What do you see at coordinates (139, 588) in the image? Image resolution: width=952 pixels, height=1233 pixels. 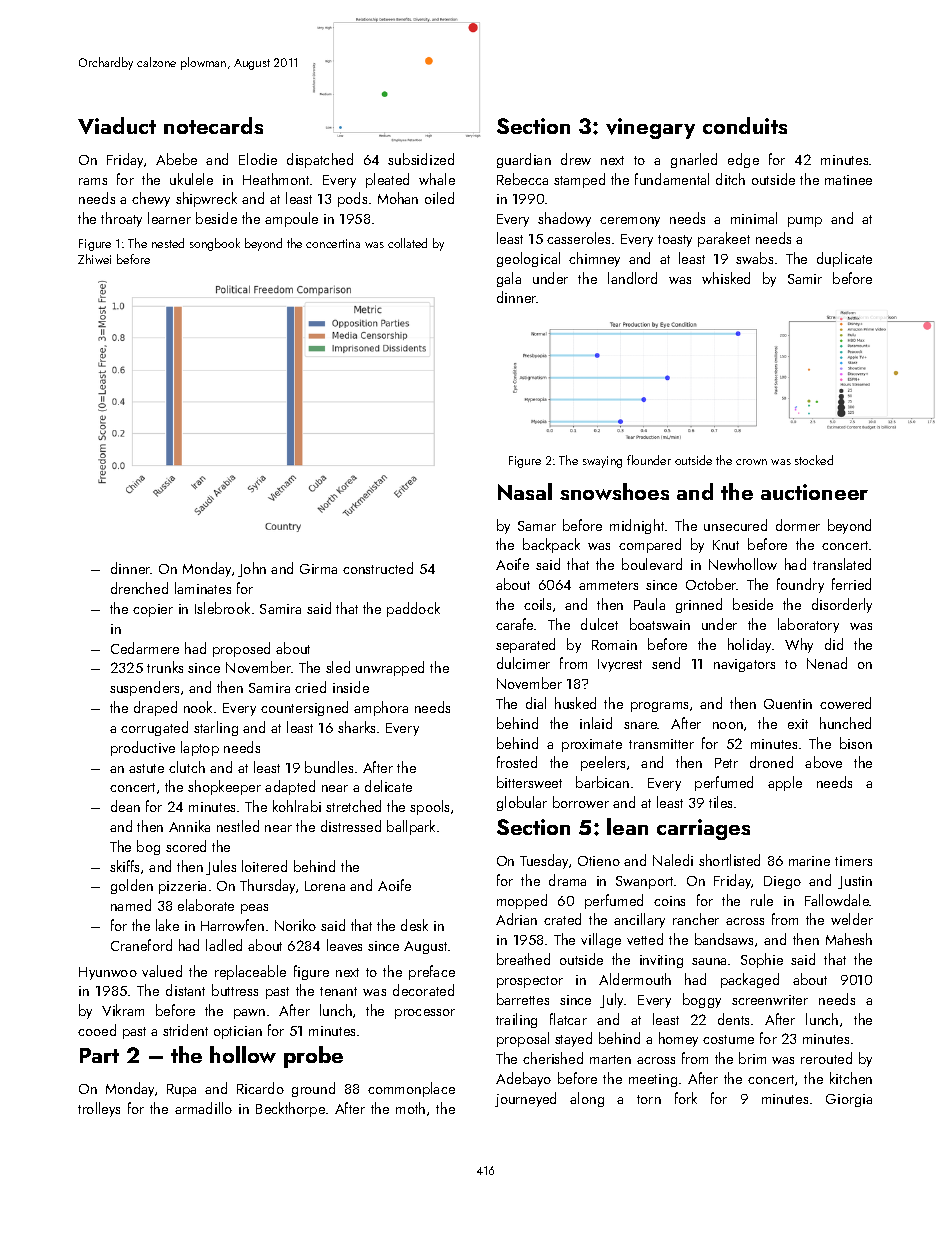 I see `drenched` at bounding box center [139, 588].
